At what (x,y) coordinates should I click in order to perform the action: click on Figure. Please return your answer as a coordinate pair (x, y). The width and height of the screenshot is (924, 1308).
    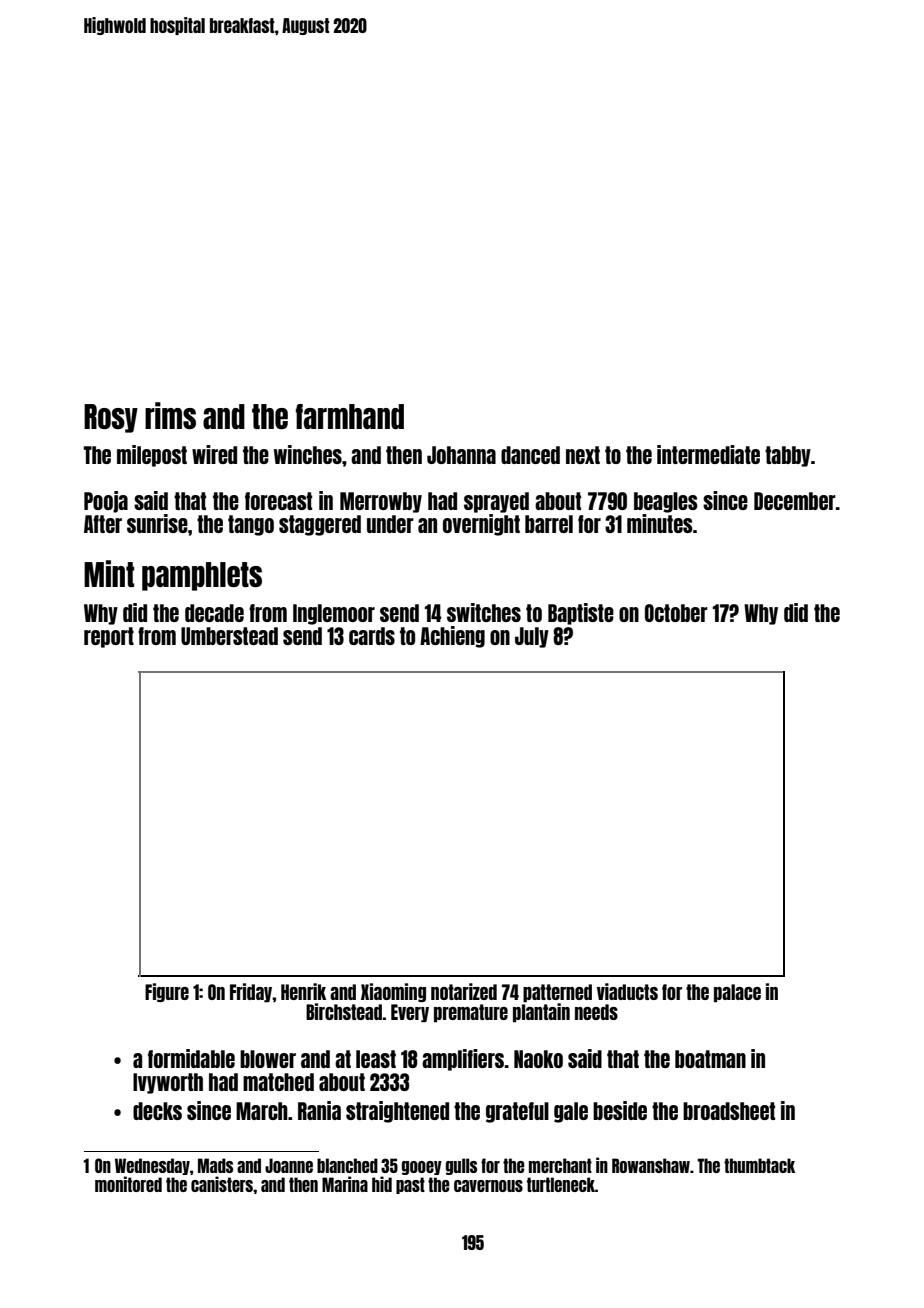
    Looking at the image, I should click on (167, 992).
